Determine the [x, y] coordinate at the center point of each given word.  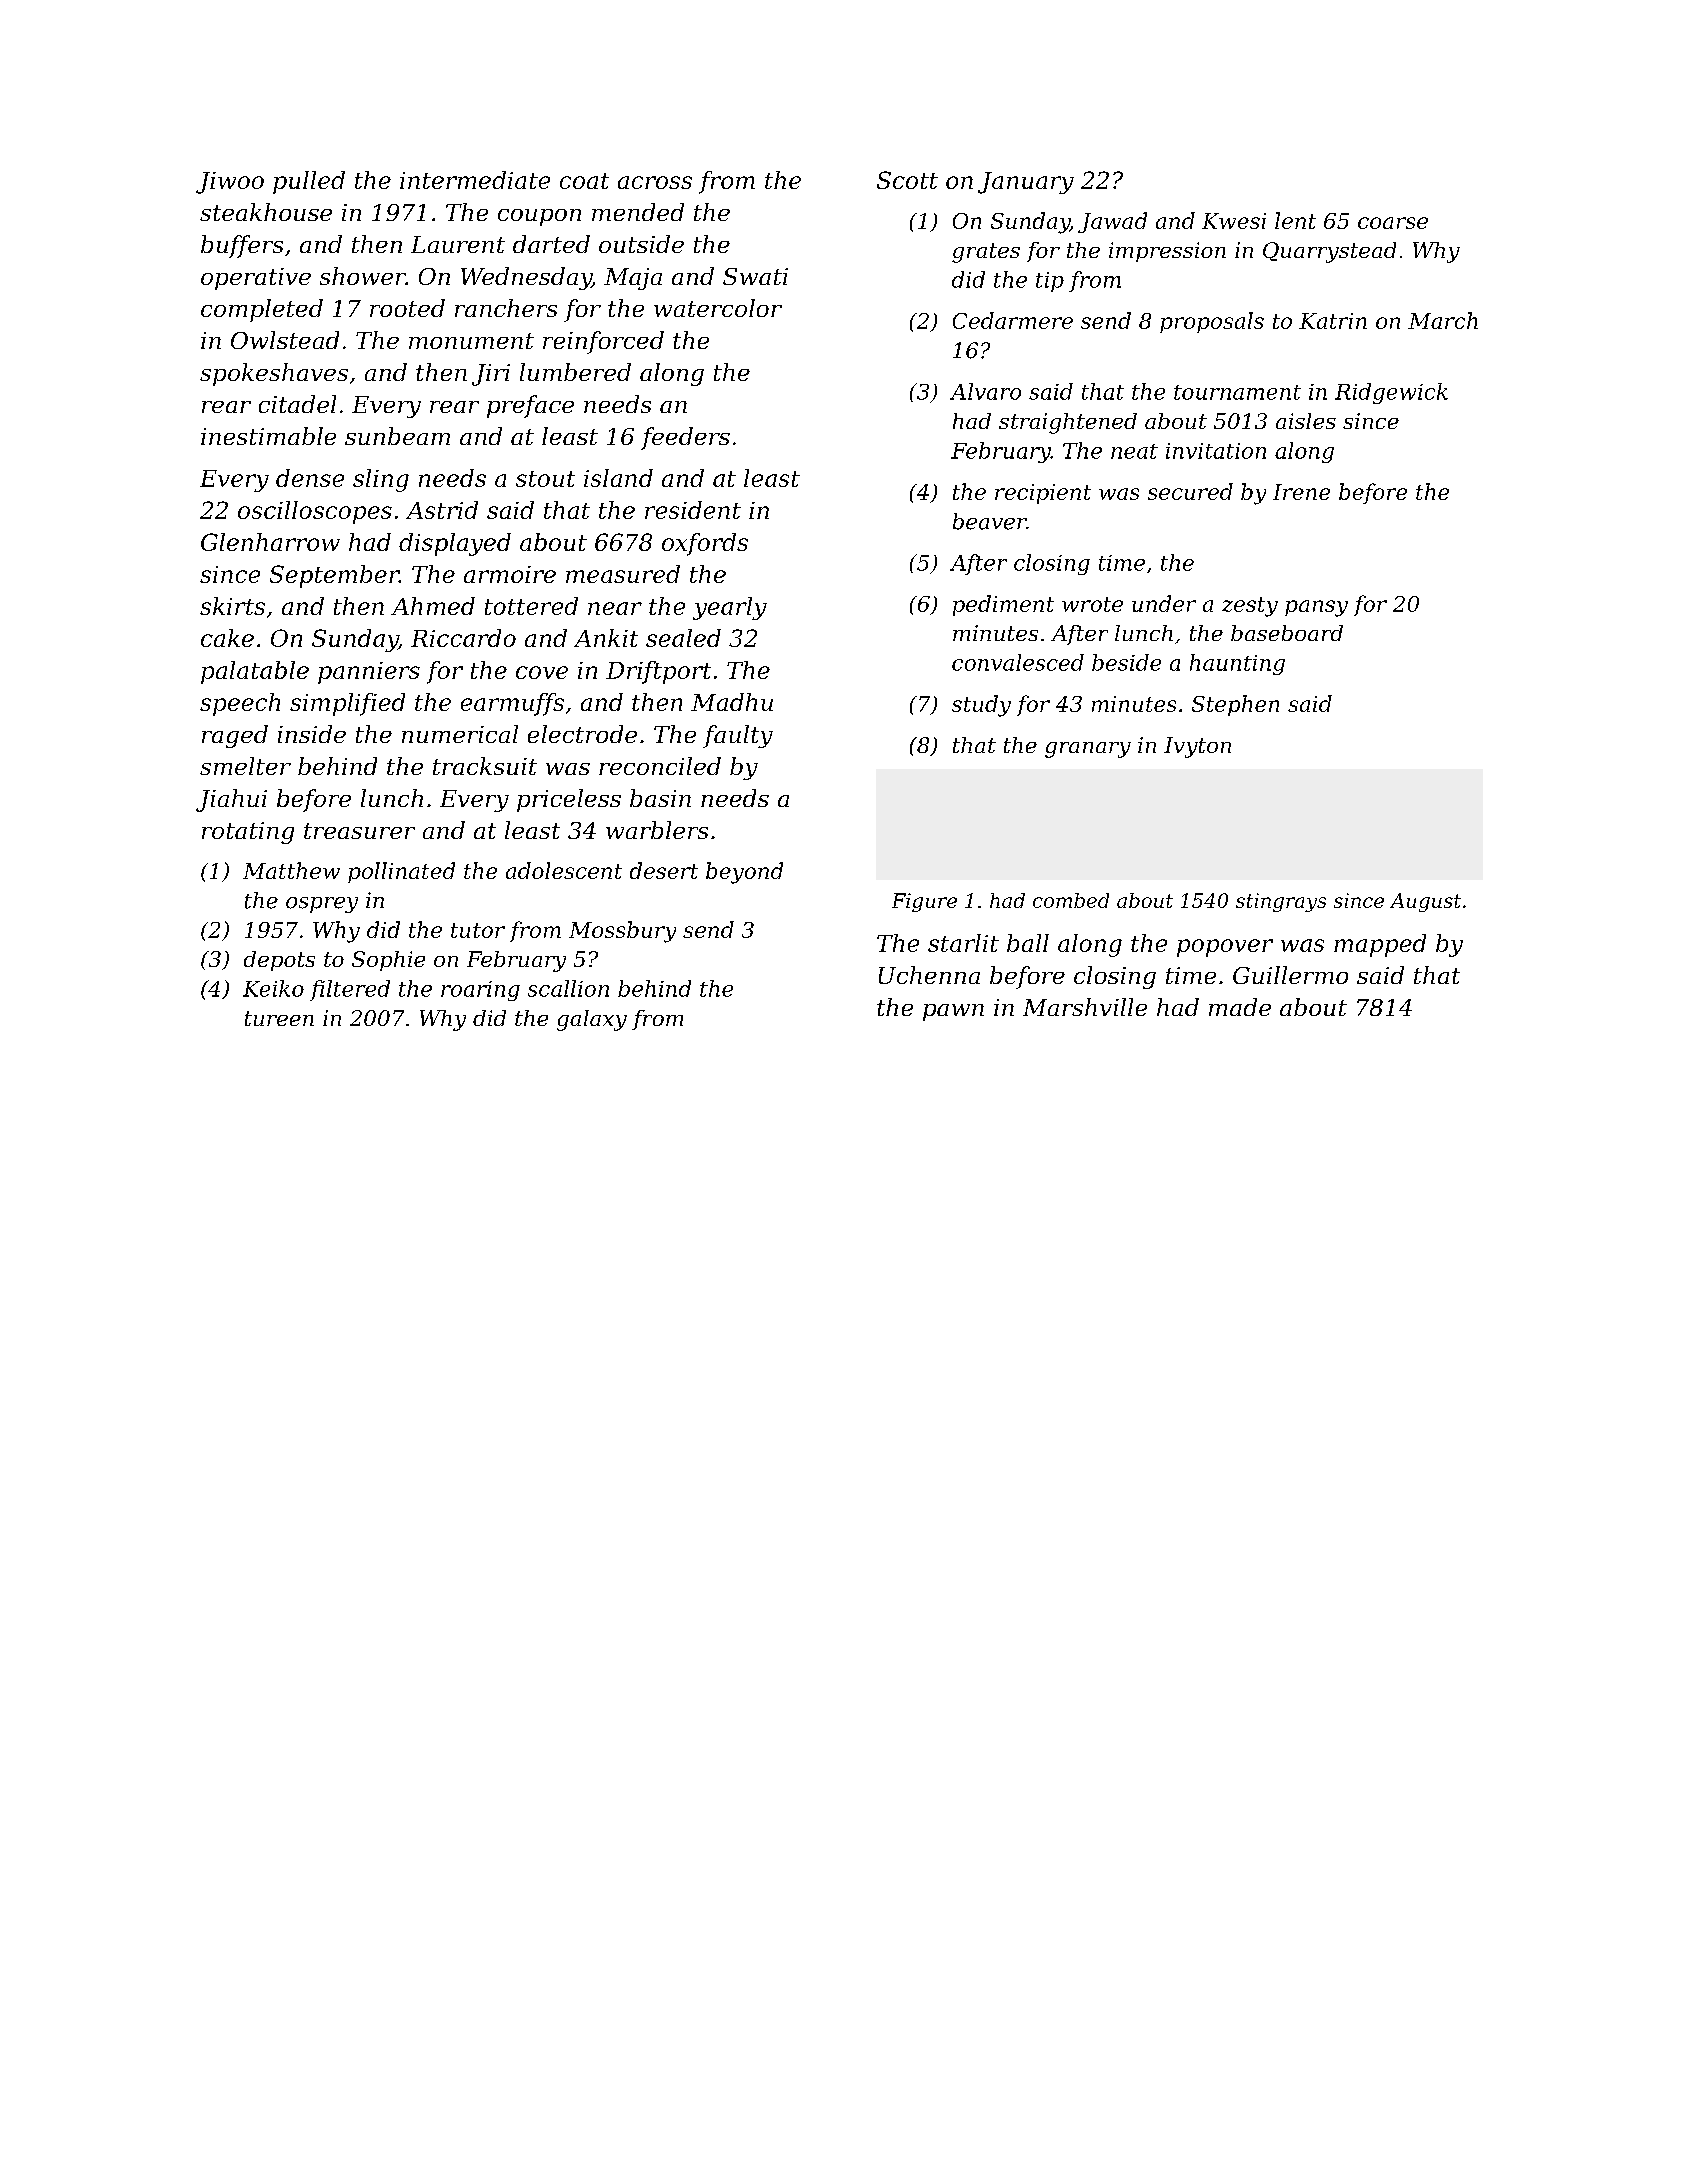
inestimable [268, 436]
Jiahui [231, 800]
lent [1295, 220]
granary [1088, 750]
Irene [1301, 492]
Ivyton [1197, 747]
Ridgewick [1391, 393]
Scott [907, 180]
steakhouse [266, 212]
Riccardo [463, 638]
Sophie [388, 961]
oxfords [705, 544]
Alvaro [985, 391]
